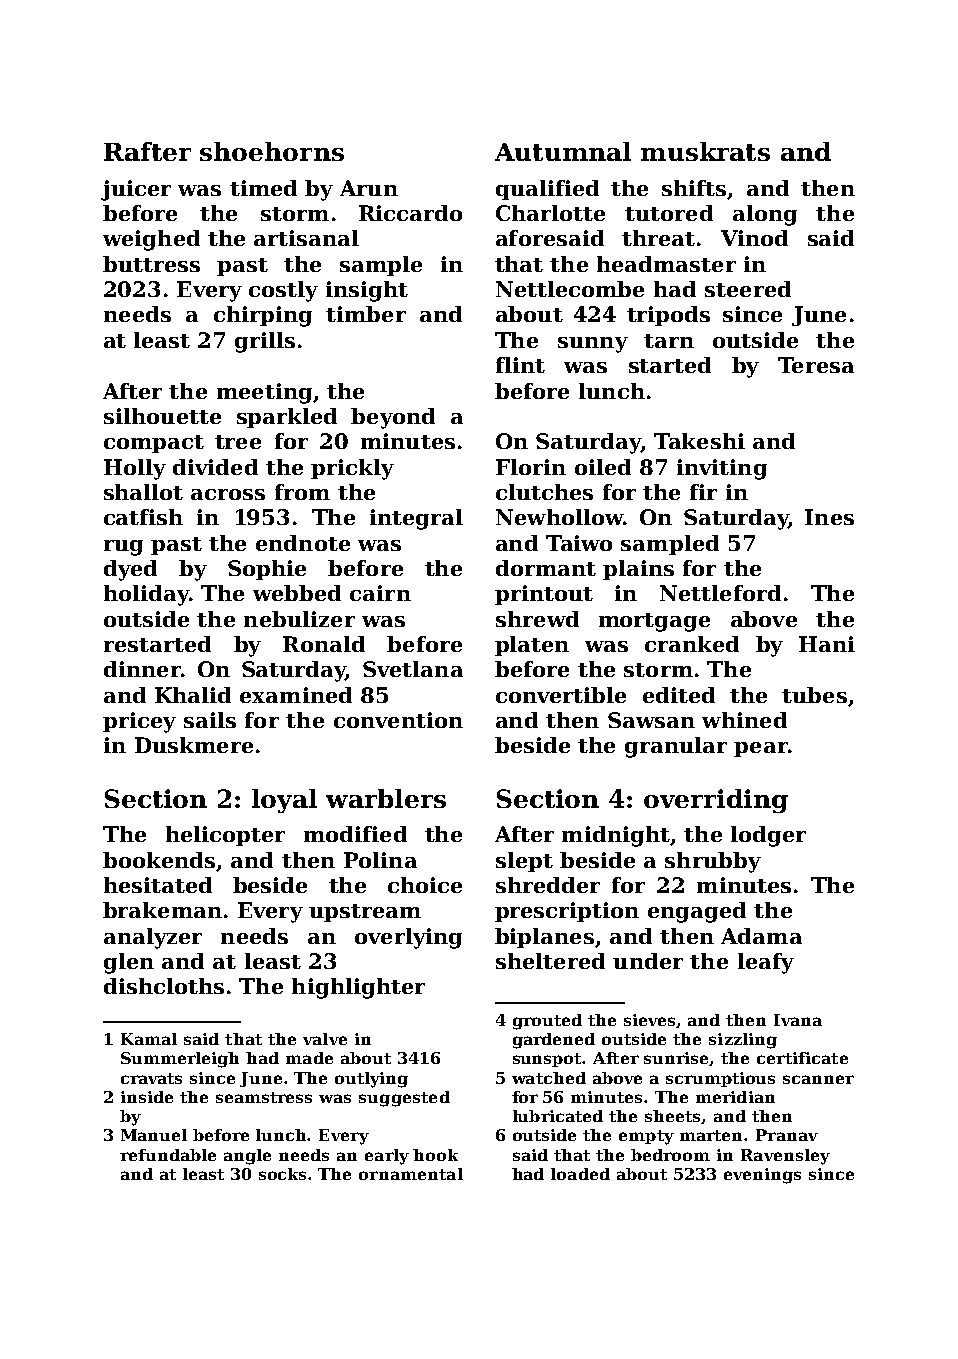  I want to click on costly, so click(283, 291).
